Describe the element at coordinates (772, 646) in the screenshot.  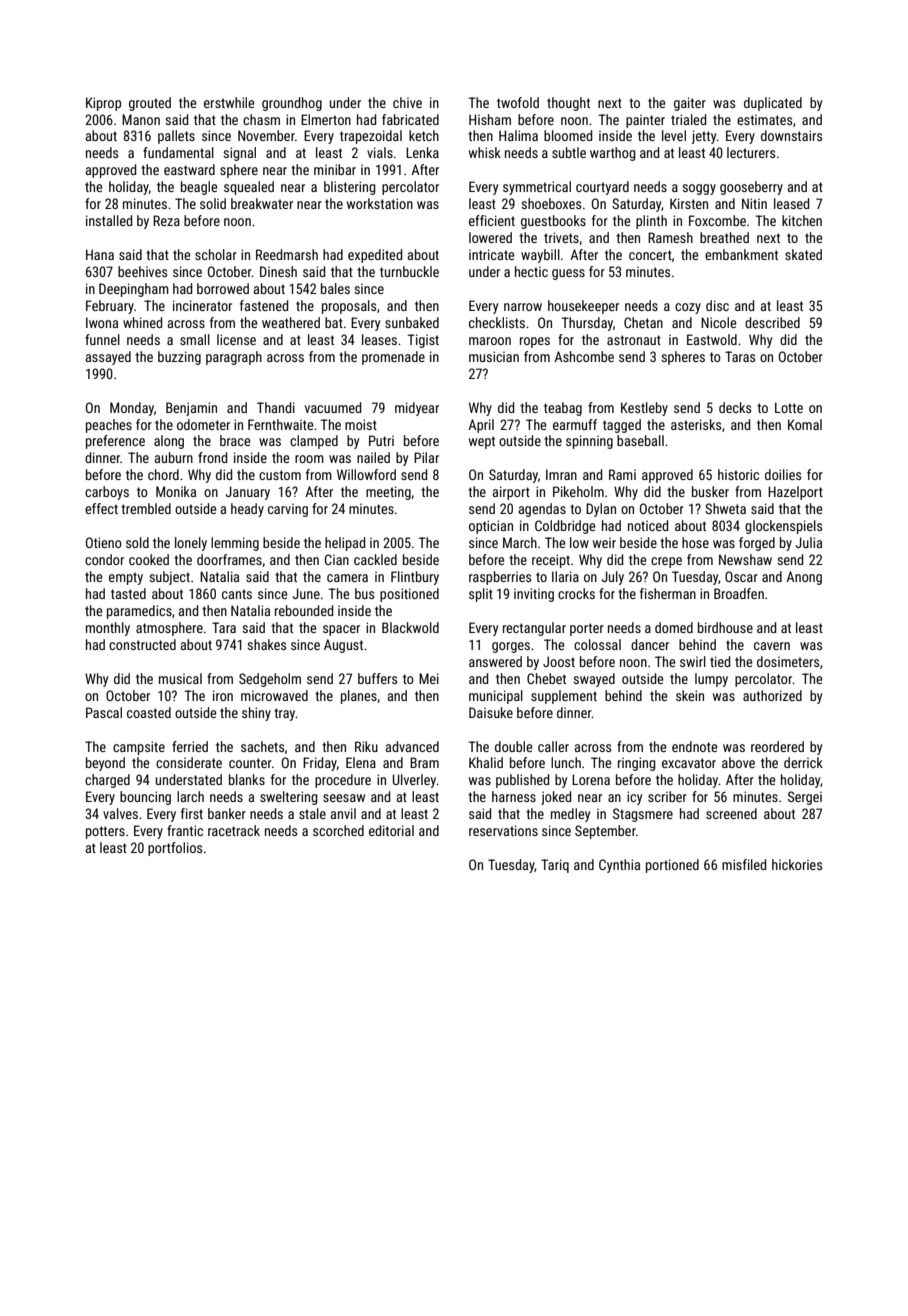
I see `cavern` at that location.
